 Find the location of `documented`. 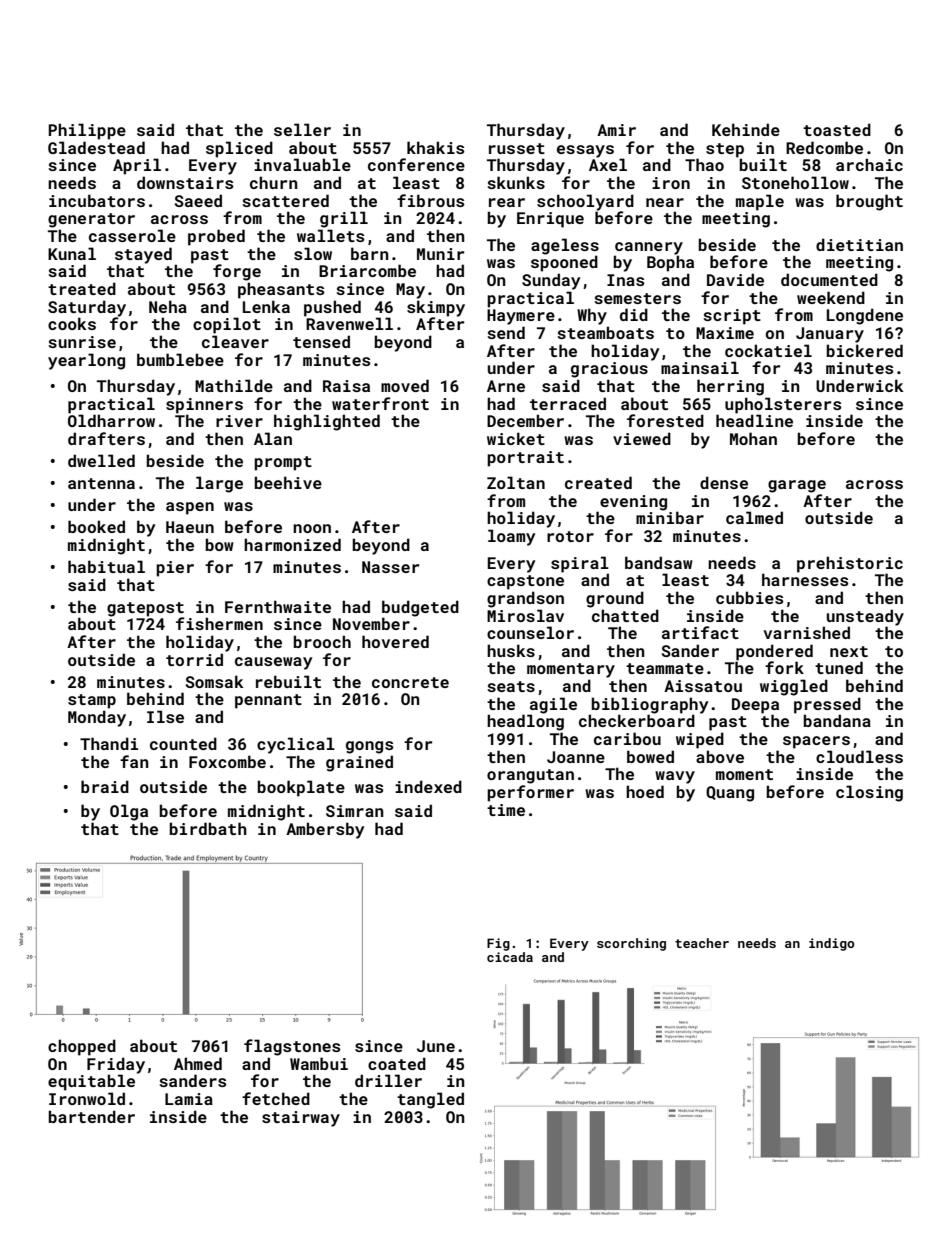

documented is located at coordinates (829, 279).
